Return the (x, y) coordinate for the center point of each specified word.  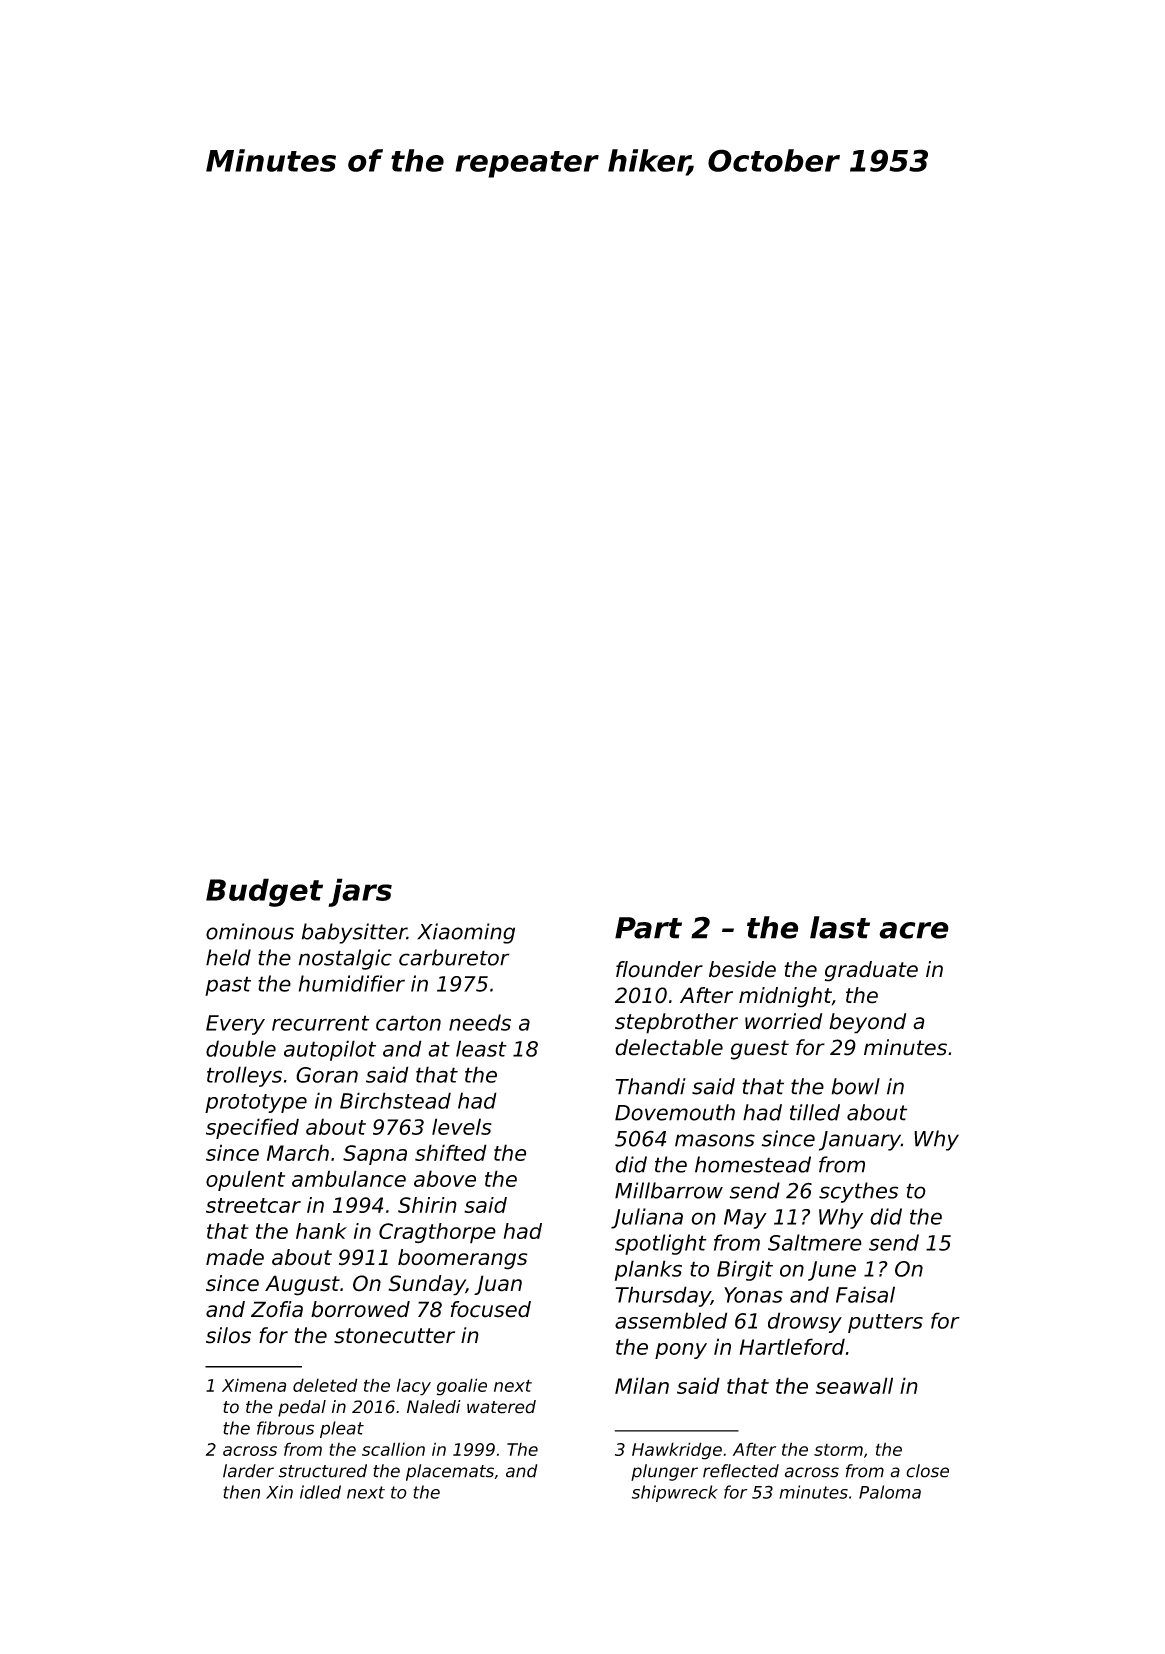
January (860, 1141)
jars (360, 892)
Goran (327, 1075)
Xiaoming (466, 933)
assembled (671, 1320)
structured (323, 1471)
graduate (871, 971)
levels (462, 1126)
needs (480, 1022)
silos (228, 1335)
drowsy (805, 1322)
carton (408, 1023)
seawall (854, 1385)
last (840, 927)
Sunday (427, 1285)
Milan (642, 1385)
